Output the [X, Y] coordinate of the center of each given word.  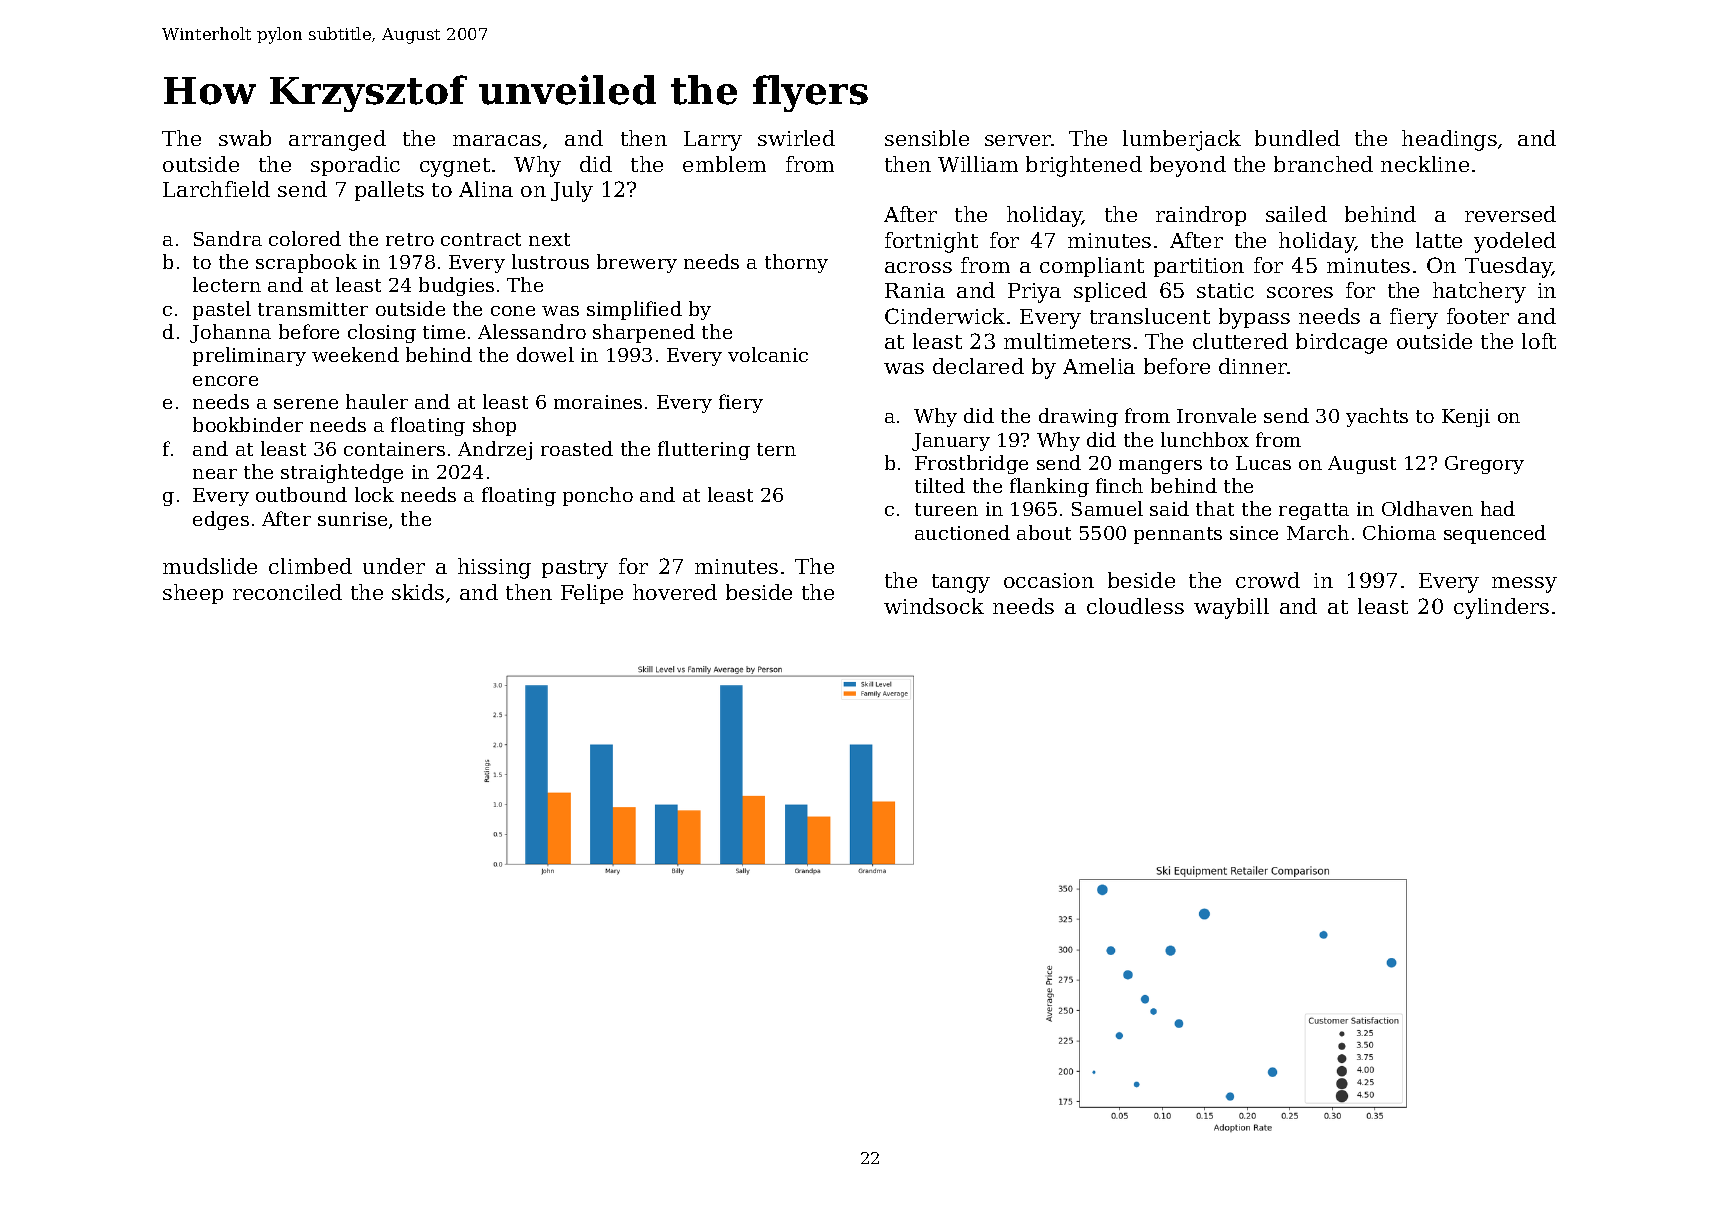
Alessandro [532, 331]
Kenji [1466, 418]
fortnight [931, 242]
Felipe [592, 594]
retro [410, 239]
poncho [598, 496]
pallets [389, 191]
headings [1449, 140]
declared [978, 366]
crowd [1268, 580]
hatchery [1479, 292]
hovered [675, 592]
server [1018, 140]
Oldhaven [1427, 508]
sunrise [352, 519]
